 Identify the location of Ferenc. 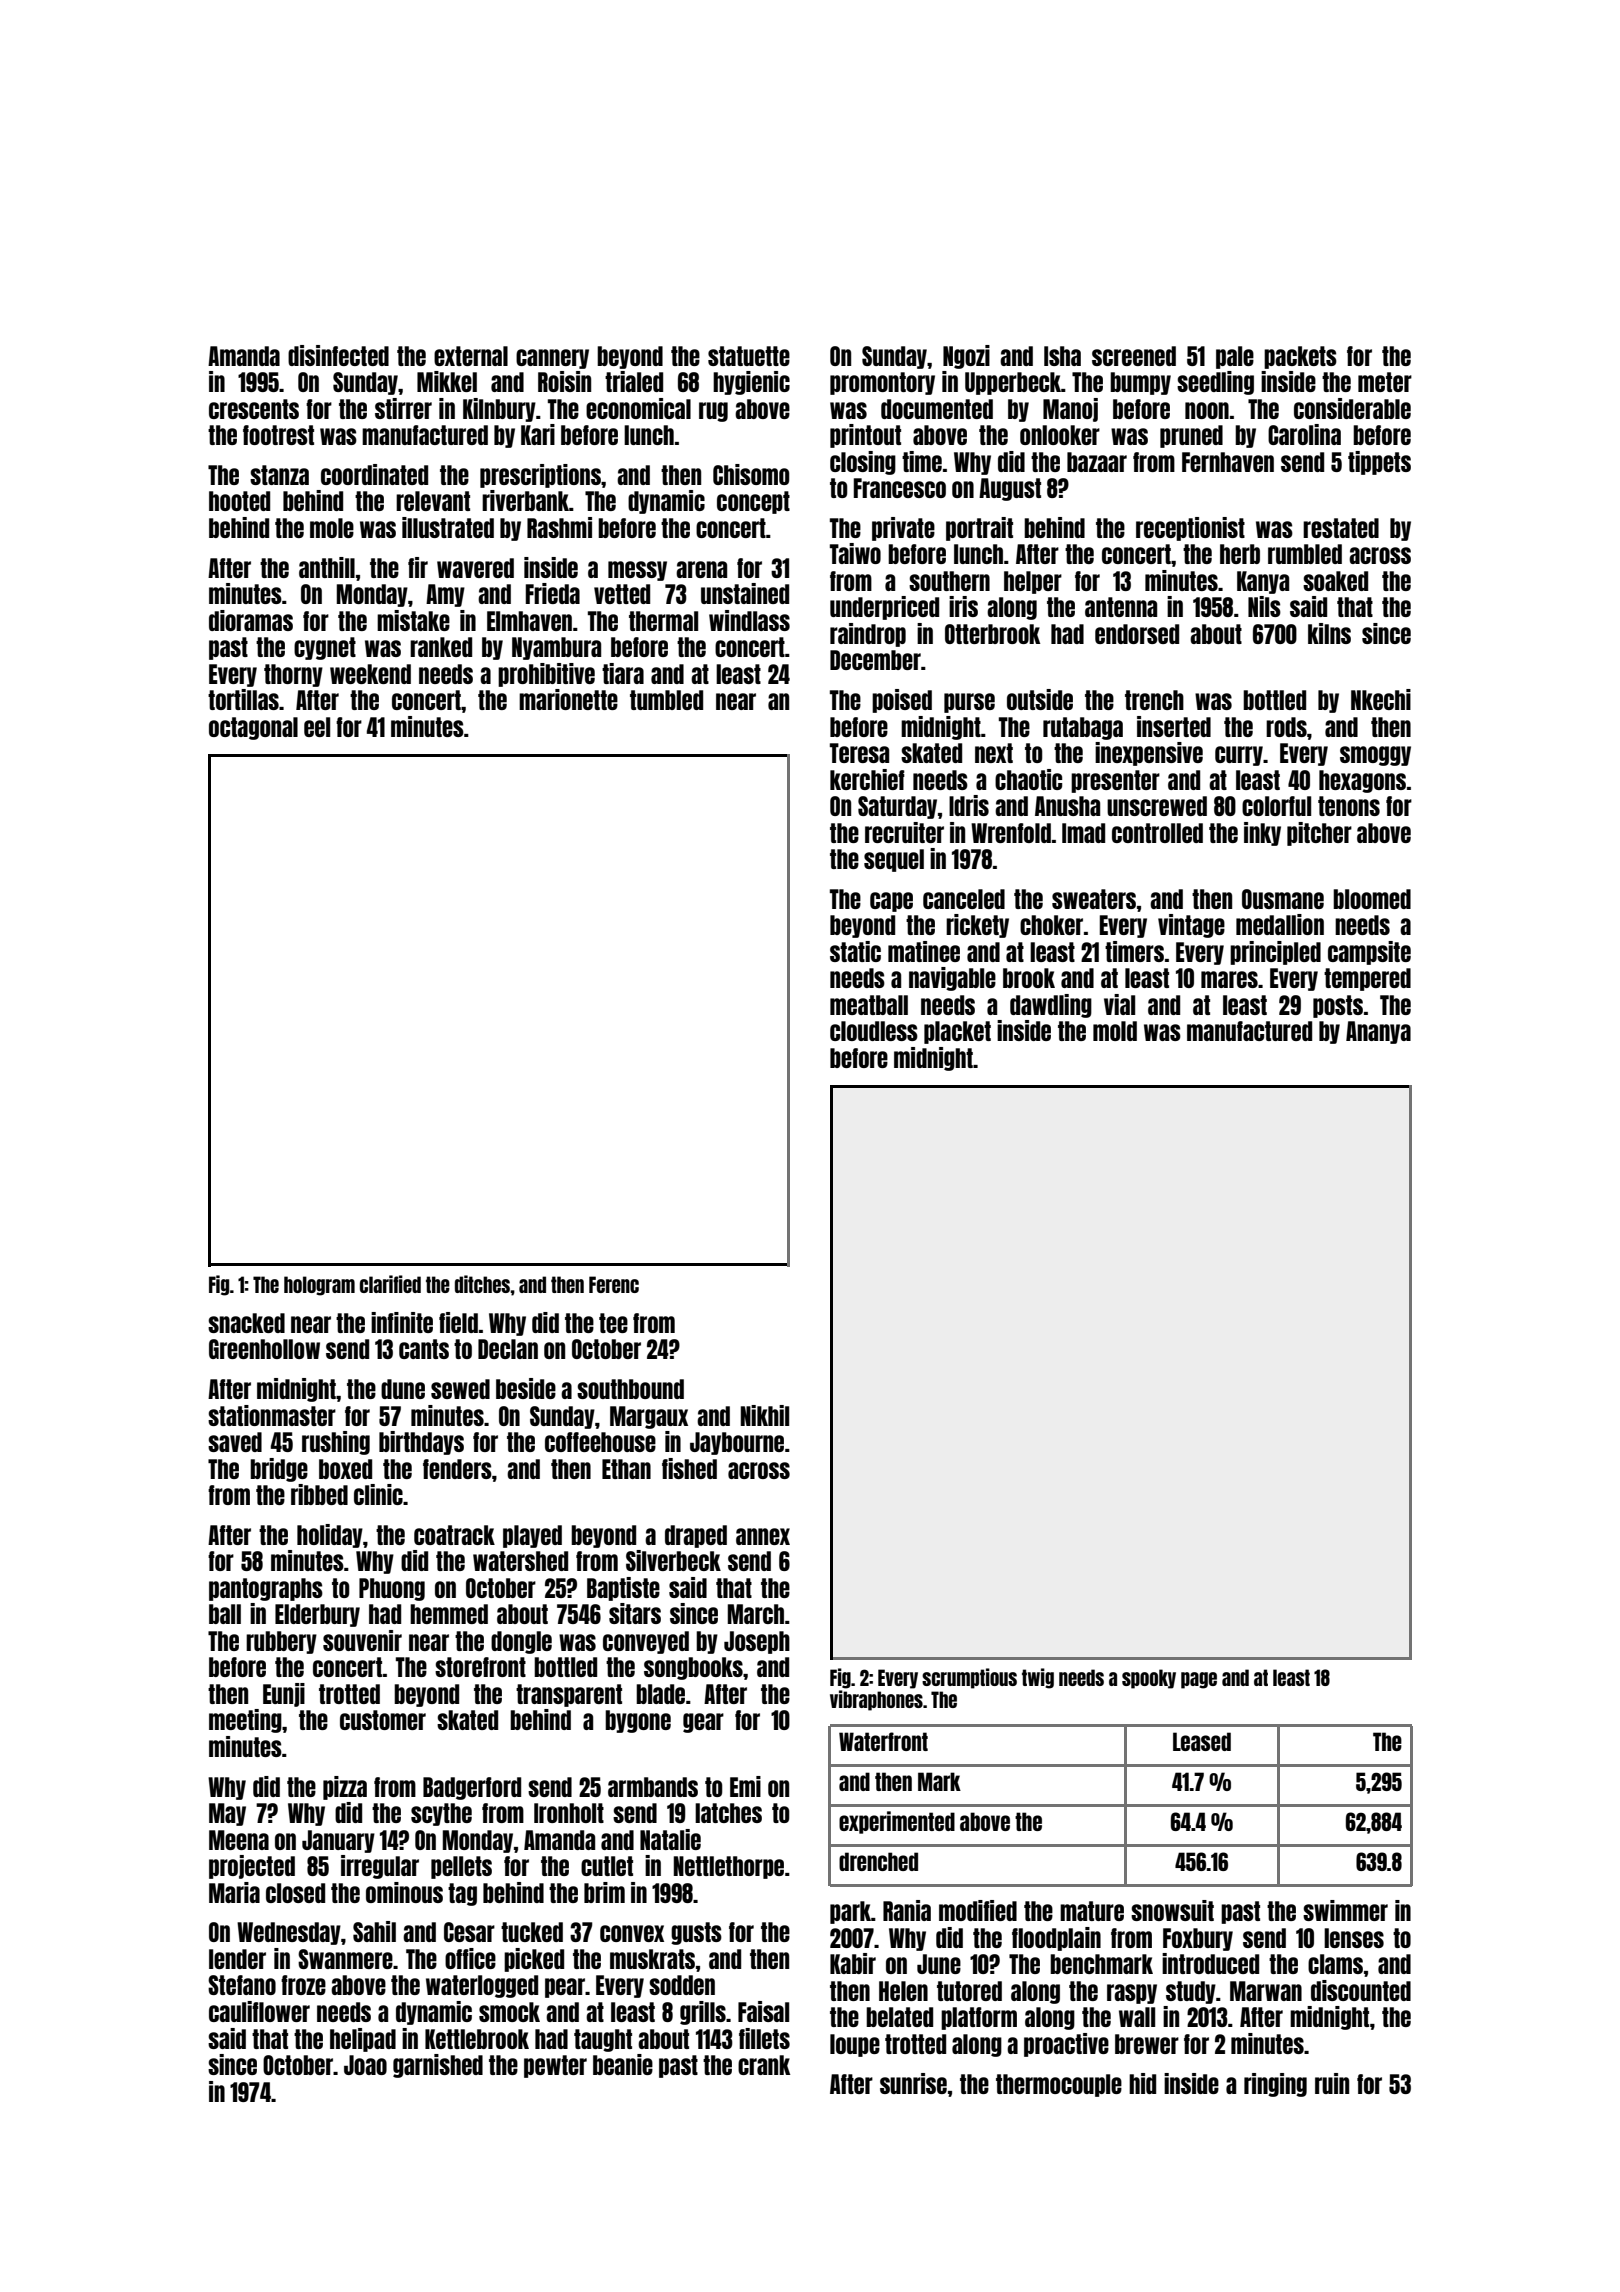
(614, 1284).
